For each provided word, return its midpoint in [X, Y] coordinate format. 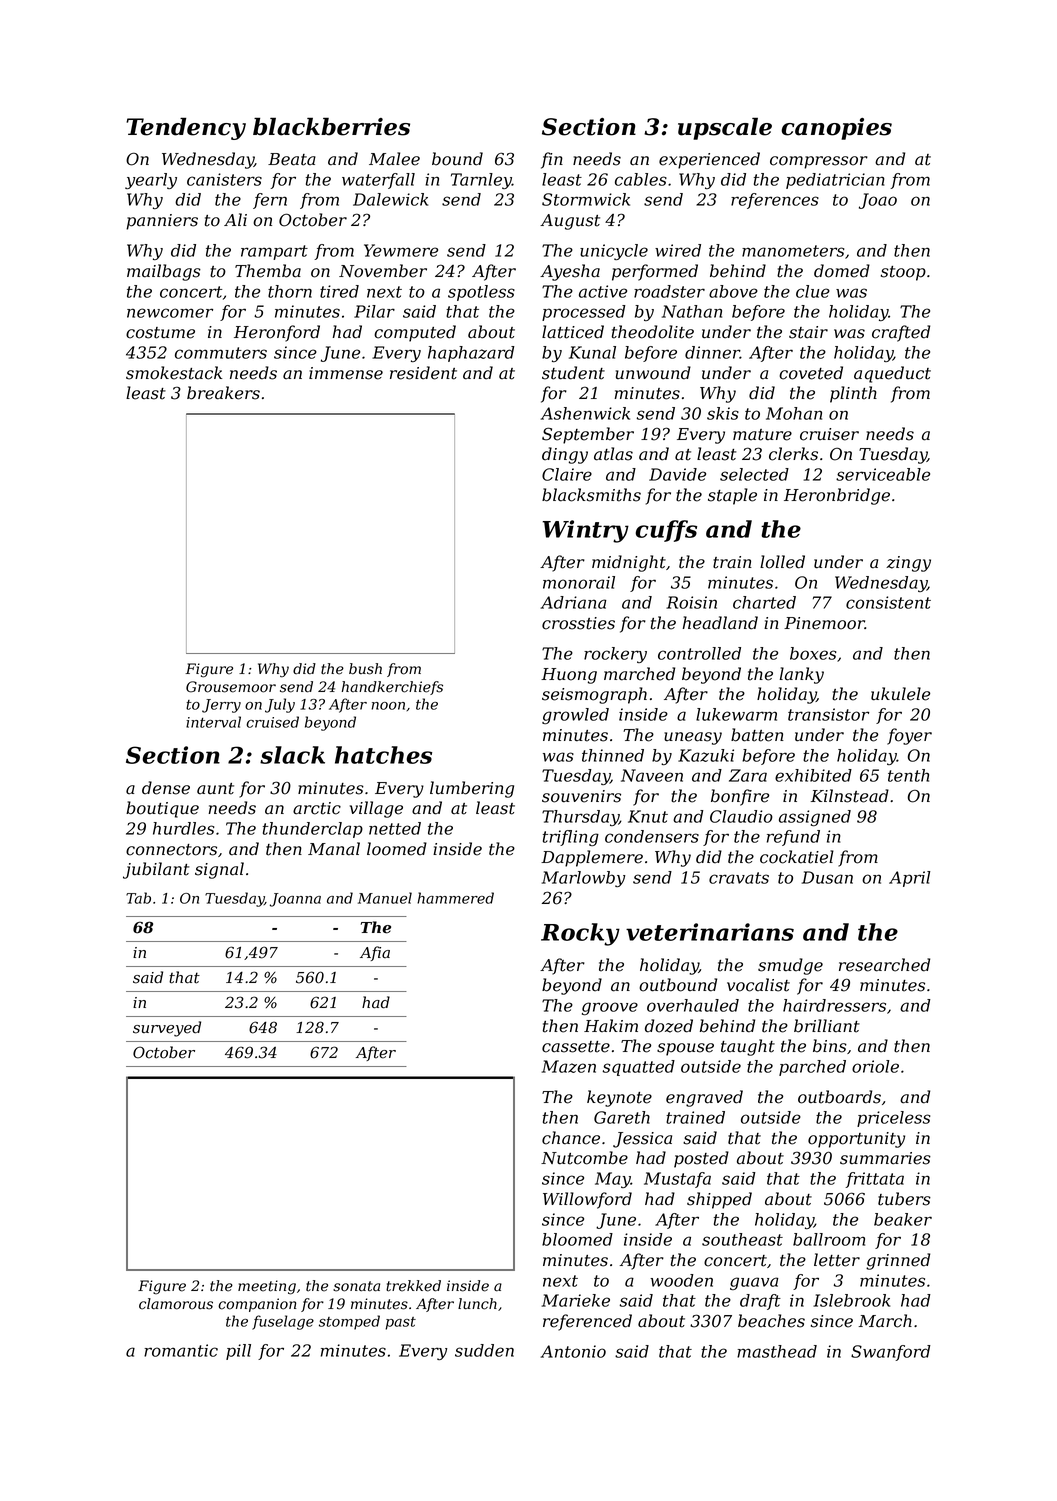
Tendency [186, 129]
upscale [725, 128]
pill [238, 1352]
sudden [484, 1350]
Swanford [891, 1353]
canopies [836, 129]
